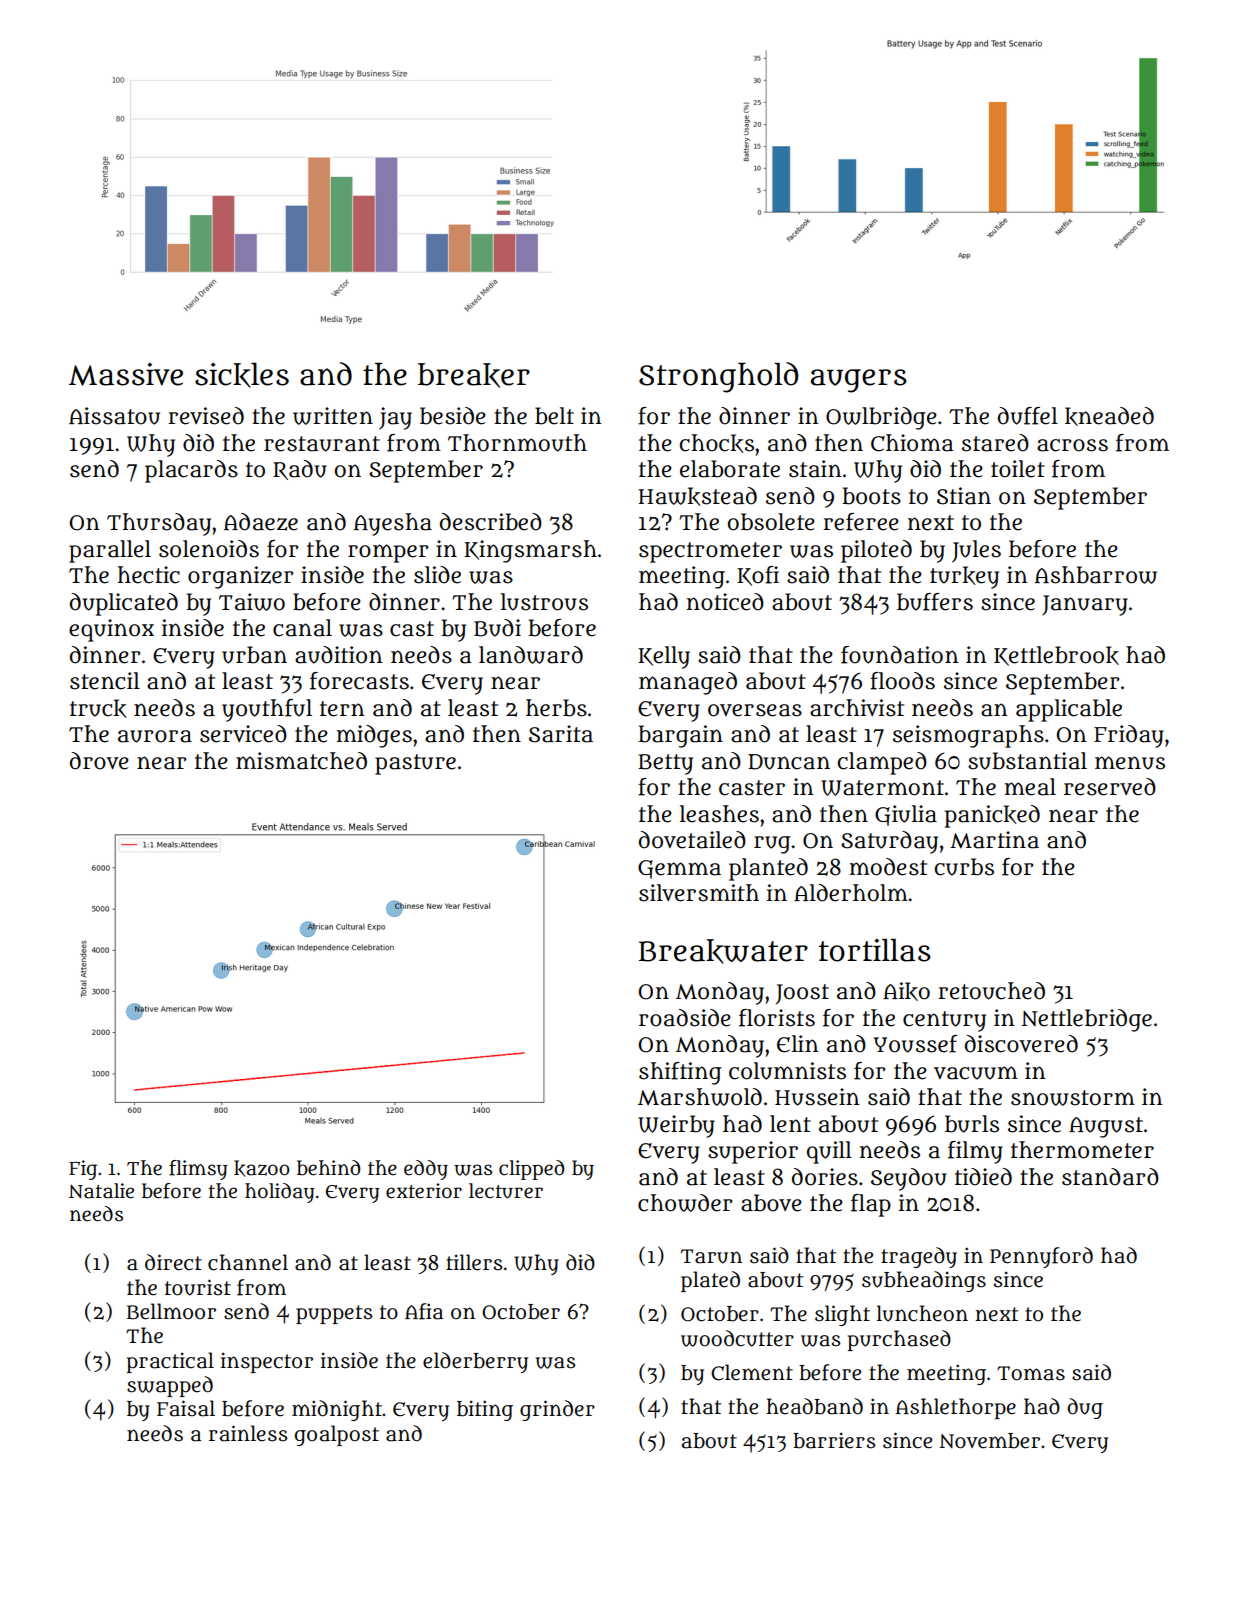 The image size is (1242, 1607). What do you see at coordinates (333, 416) in the image?
I see `written` at bounding box center [333, 416].
